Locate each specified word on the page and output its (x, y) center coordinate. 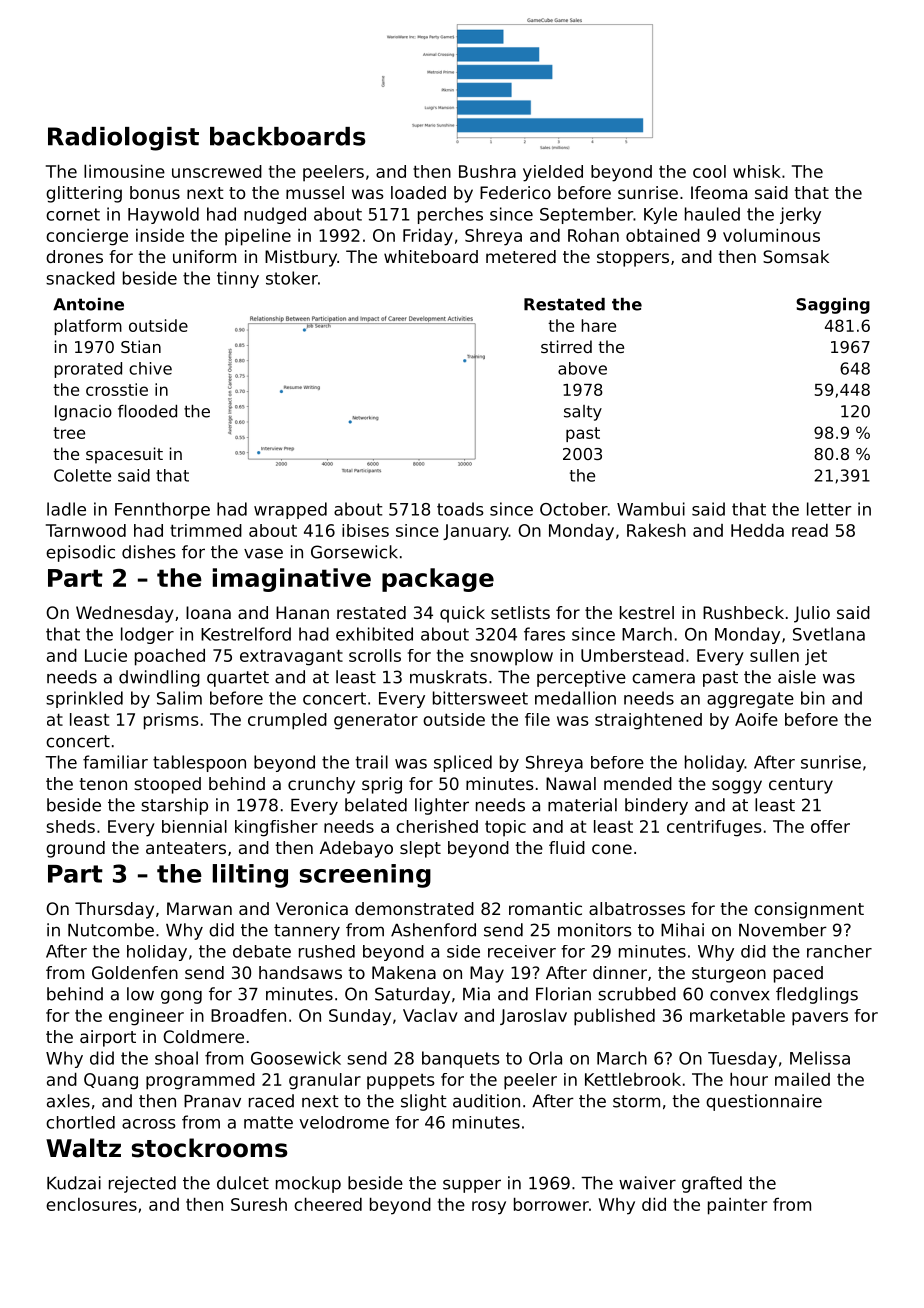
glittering (84, 194)
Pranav (212, 1101)
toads (460, 509)
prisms (171, 721)
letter (829, 509)
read (810, 530)
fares (544, 634)
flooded (147, 411)
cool (709, 171)
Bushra (487, 171)
